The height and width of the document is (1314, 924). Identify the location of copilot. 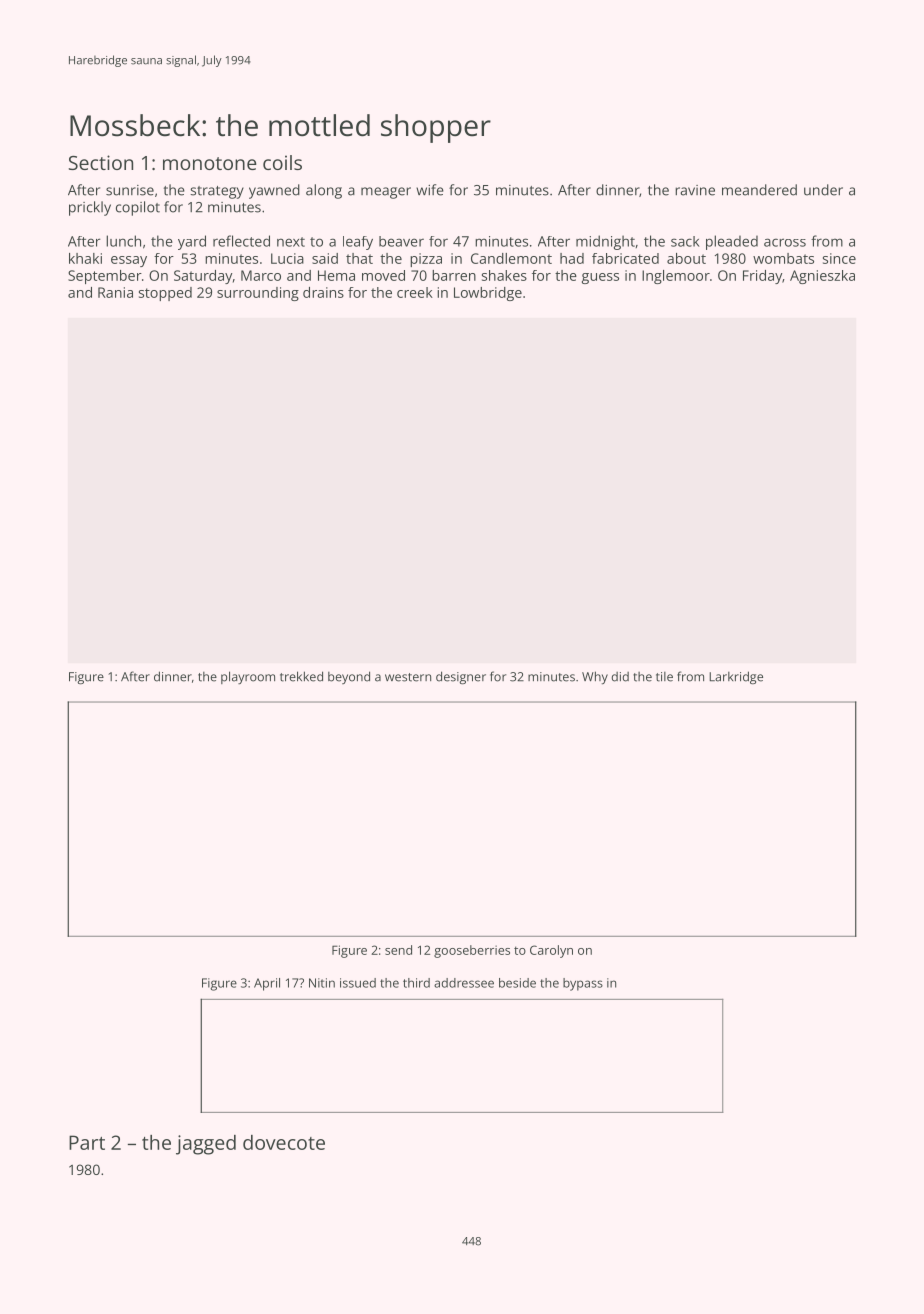
(138, 208).
